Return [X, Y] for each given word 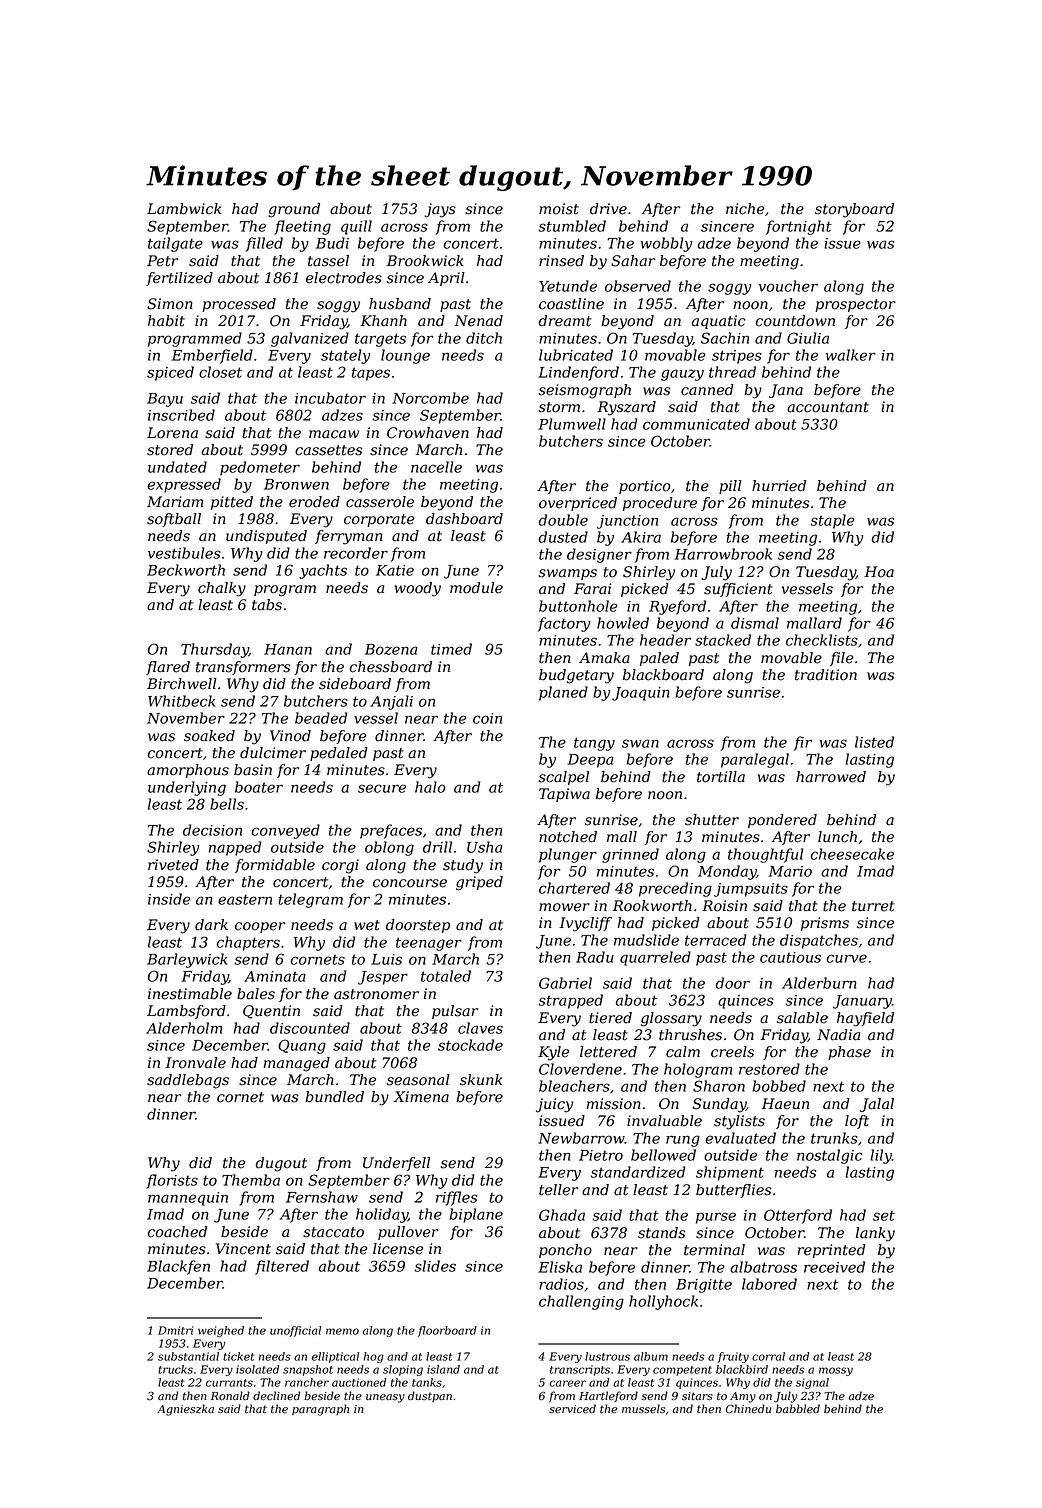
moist [559, 209]
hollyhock [663, 1302]
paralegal [755, 760]
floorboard [447, 1331]
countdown [795, 321]
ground [294, 210]
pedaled [339, 754]
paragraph [320, 1410]
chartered [574, 888]
